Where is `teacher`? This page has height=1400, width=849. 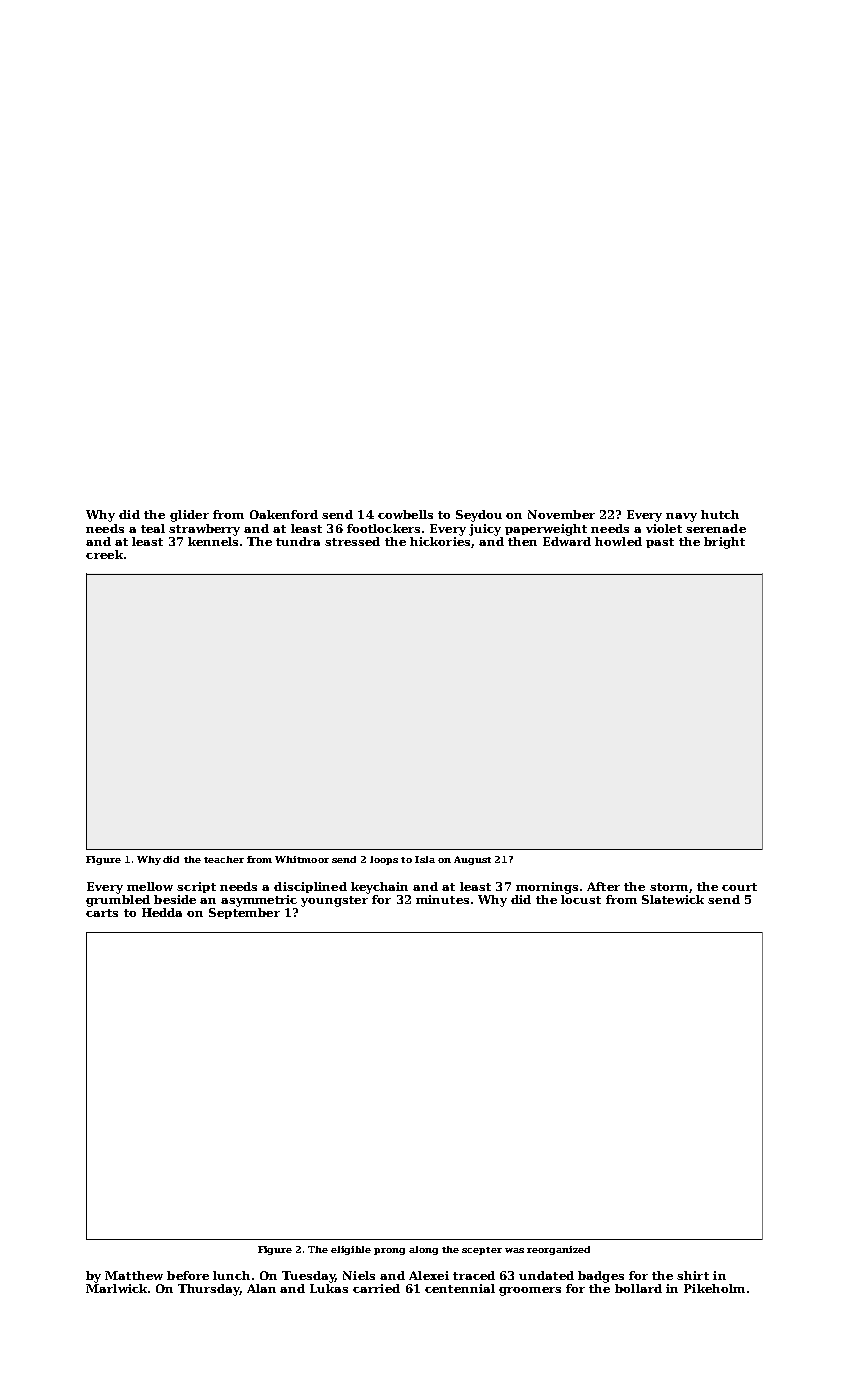
teacher is located at coordinates (224, 859).
